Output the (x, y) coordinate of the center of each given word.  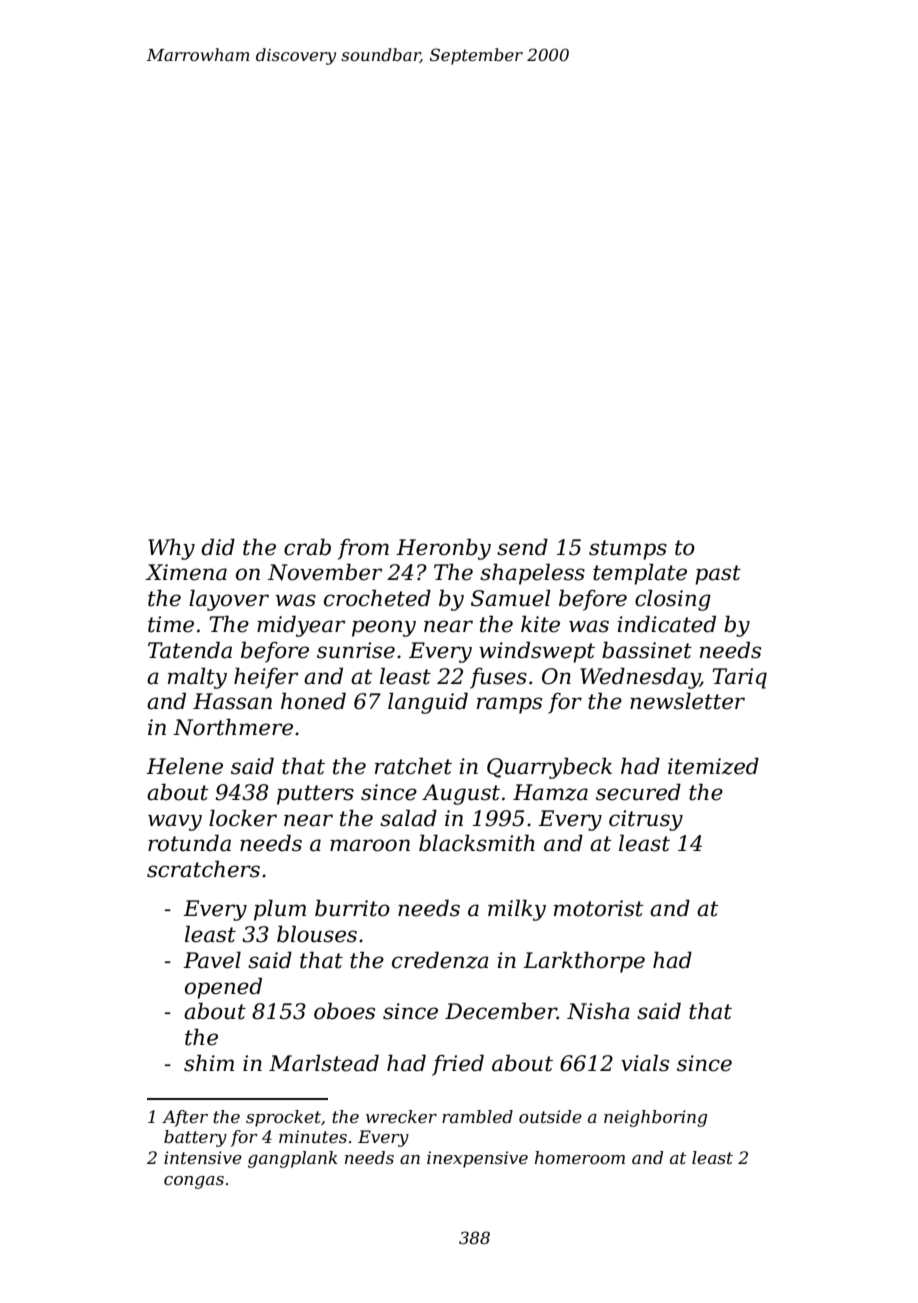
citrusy (646, 820)
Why (171, 549)
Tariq (739, 678)
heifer (266, 678)
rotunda (189, 843)
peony (384, 628)
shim (209, 1063)
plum (280, 910)
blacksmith (477, 843)
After (185, 1118)
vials (645, 1063)
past (718, 575)
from (363, 549)
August (461, 794)
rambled (477, 1116)
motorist (599, 908)
